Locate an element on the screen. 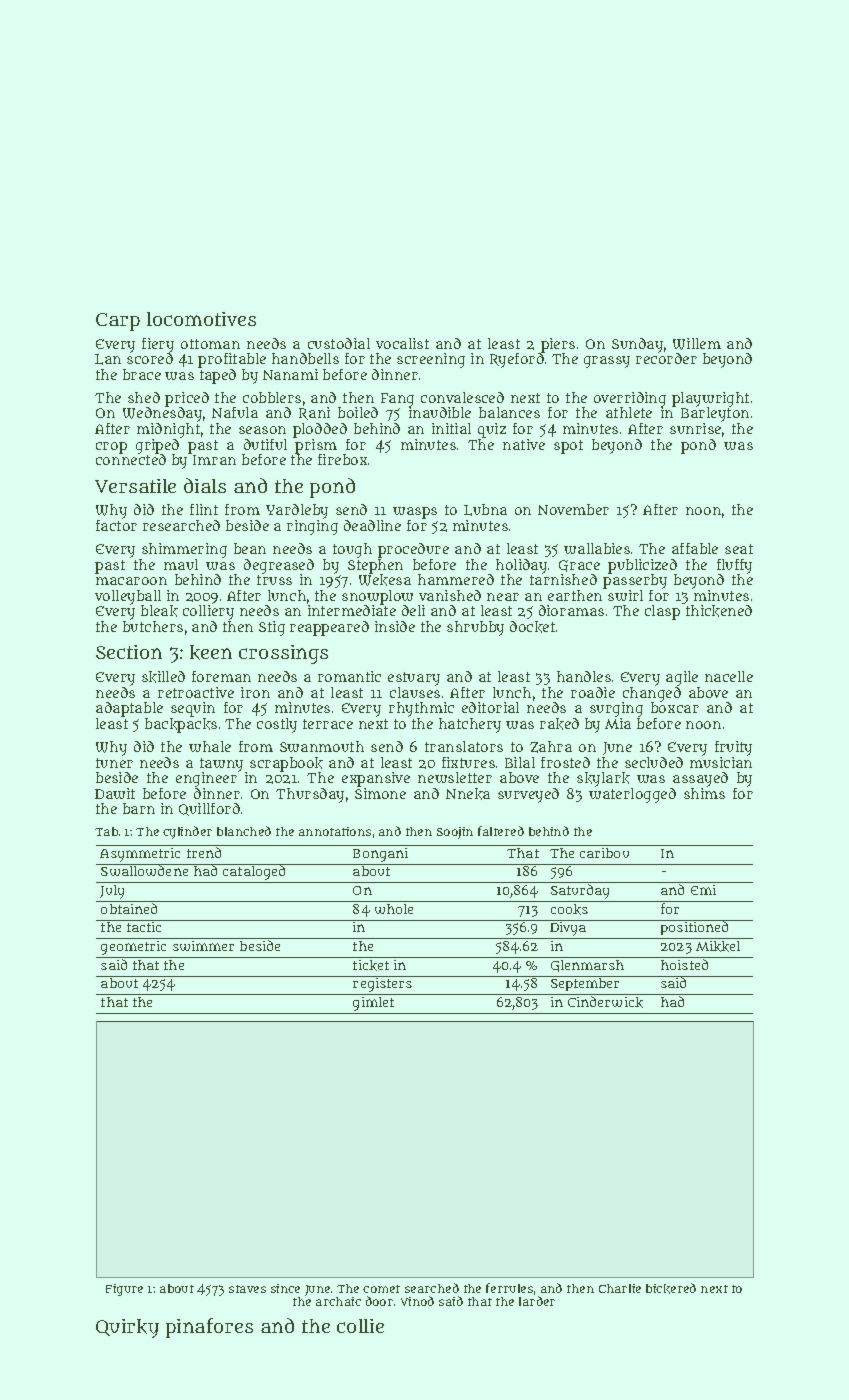 The width and height of the screenshot is (849, 1400). newsletter is located at coordinates (455, 777).
